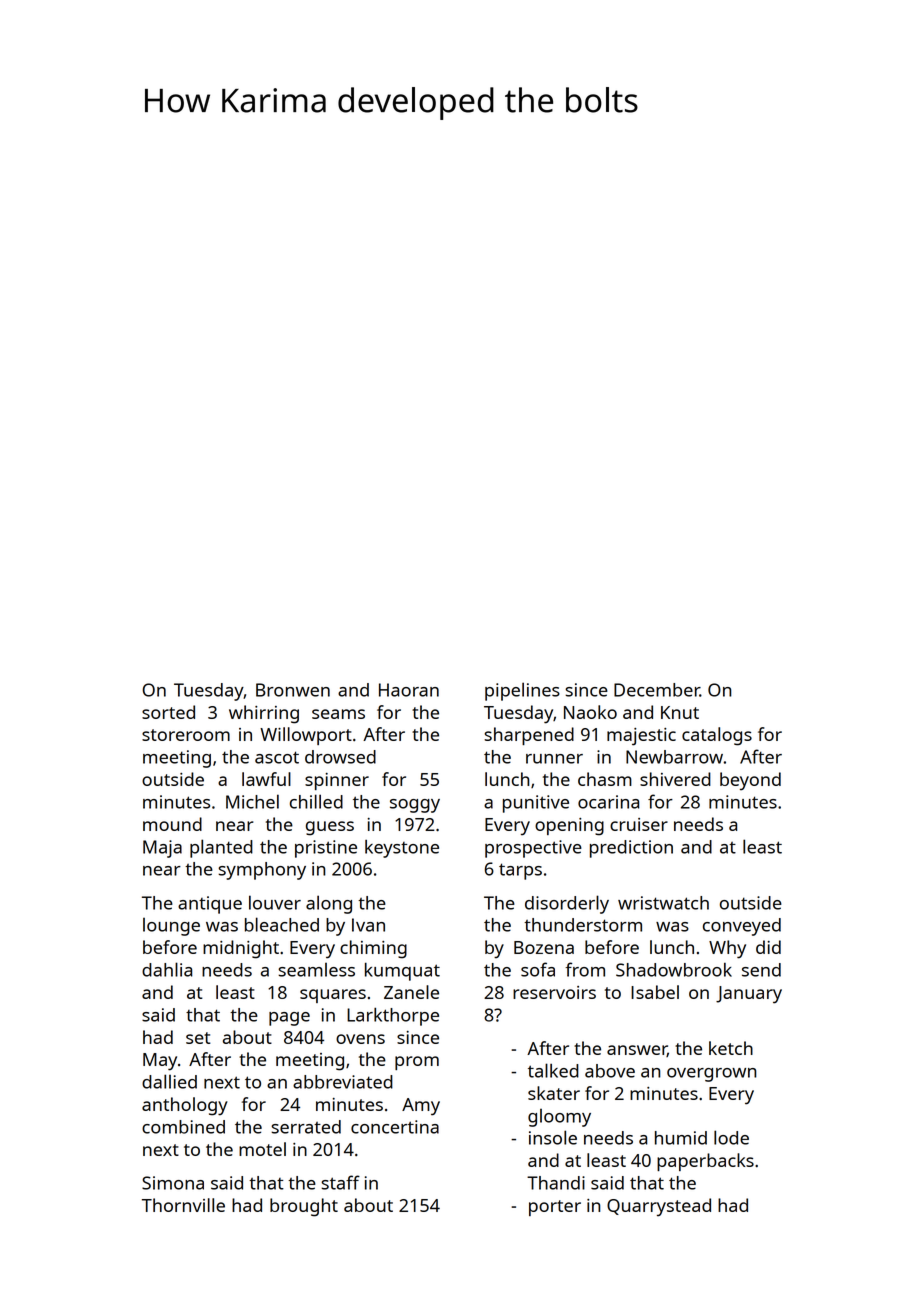 The height and width of the document is (1314, 924). I want to click on Bozena, so click(544, 947).
